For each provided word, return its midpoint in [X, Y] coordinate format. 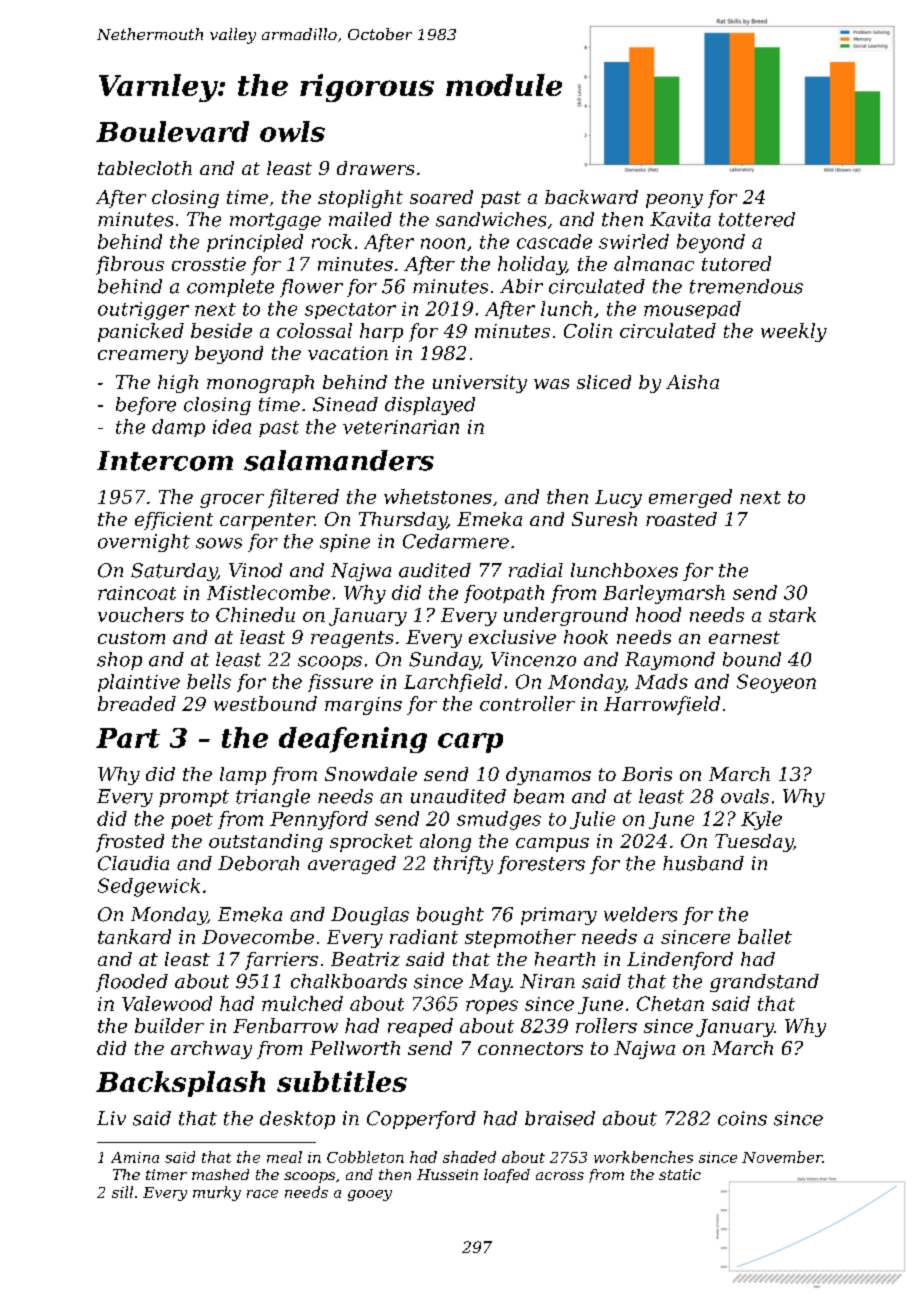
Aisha [692, 382]
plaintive [139, 683]
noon [443, 243]
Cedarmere [456, 541]
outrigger [143, 311]
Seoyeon [776, 683]
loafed [507, 1176]
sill [122, 1192]
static [680, 1174]
